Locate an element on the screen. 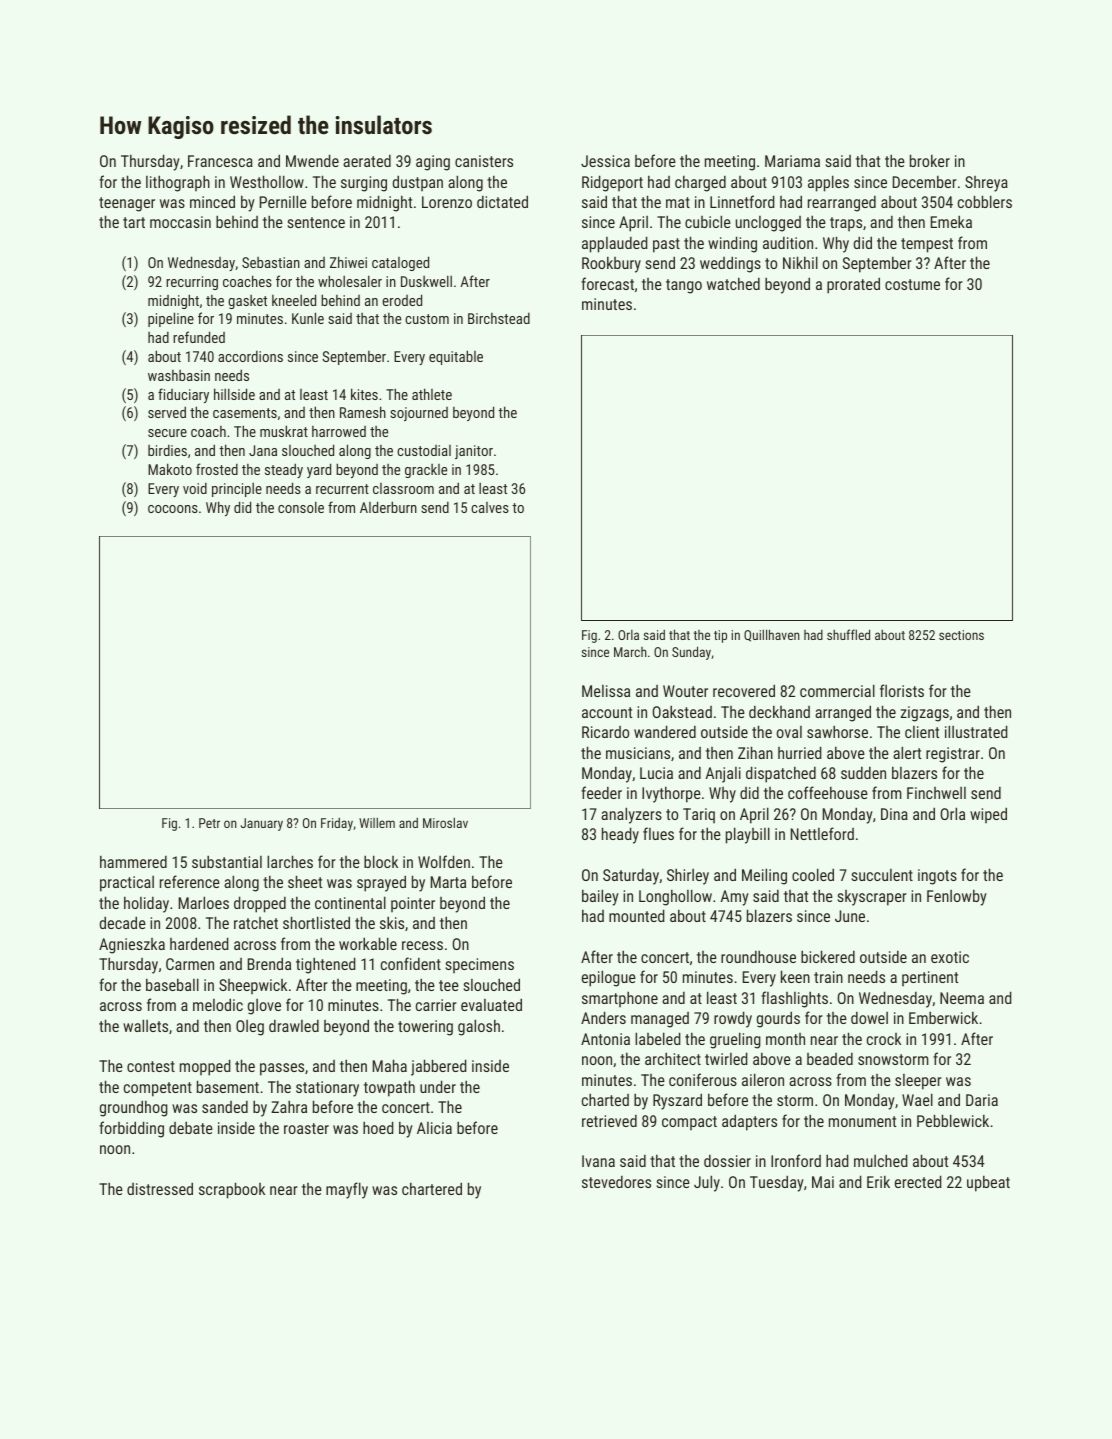 Image resolution: width=1112 pixels, height=1439 pixels. Francesca is located at coordinates (220, 161).
